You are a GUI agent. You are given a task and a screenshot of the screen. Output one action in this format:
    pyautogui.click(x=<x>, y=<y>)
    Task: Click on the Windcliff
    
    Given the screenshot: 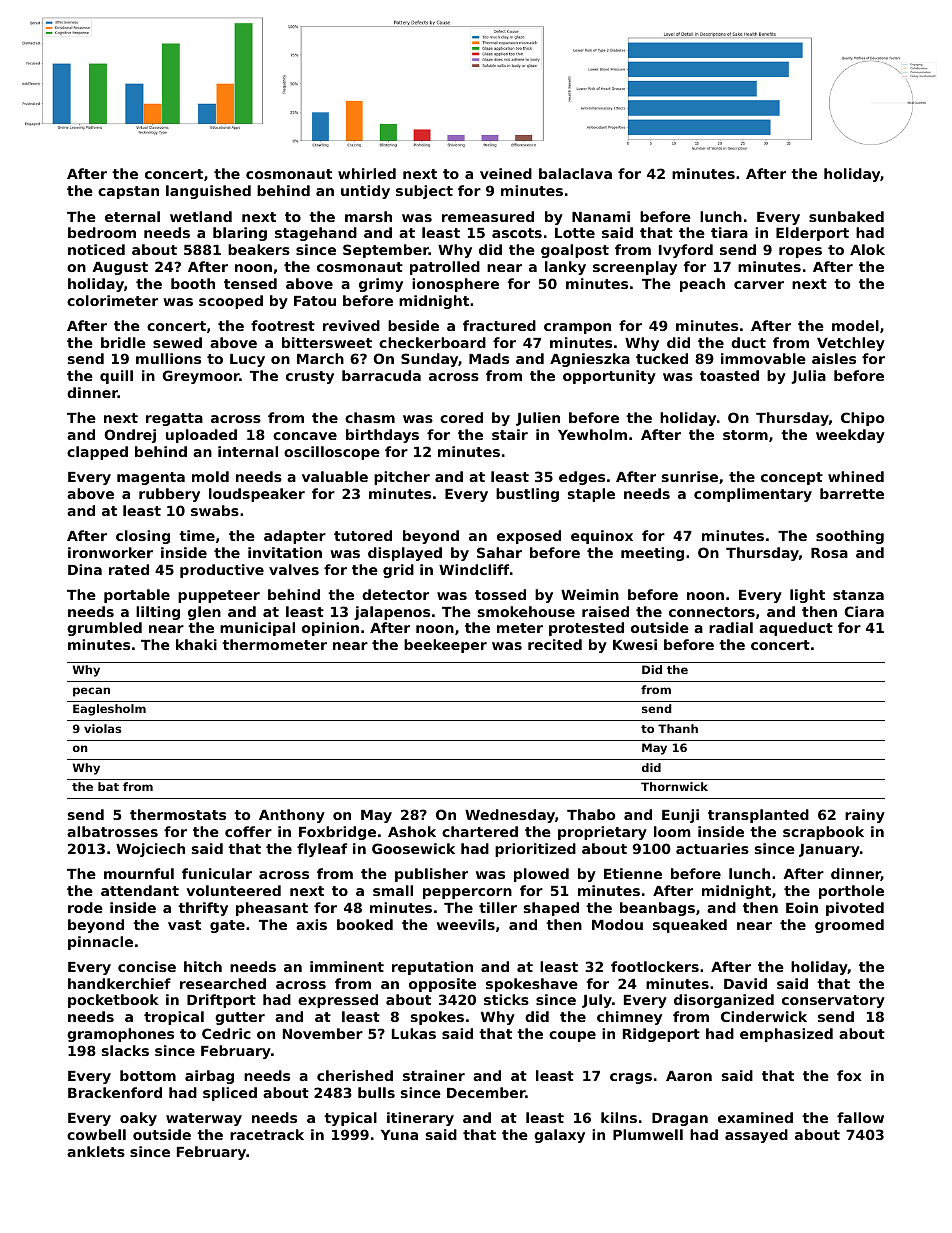 What is the action you would take?
    pyautogui.click(x=474, y=569)
